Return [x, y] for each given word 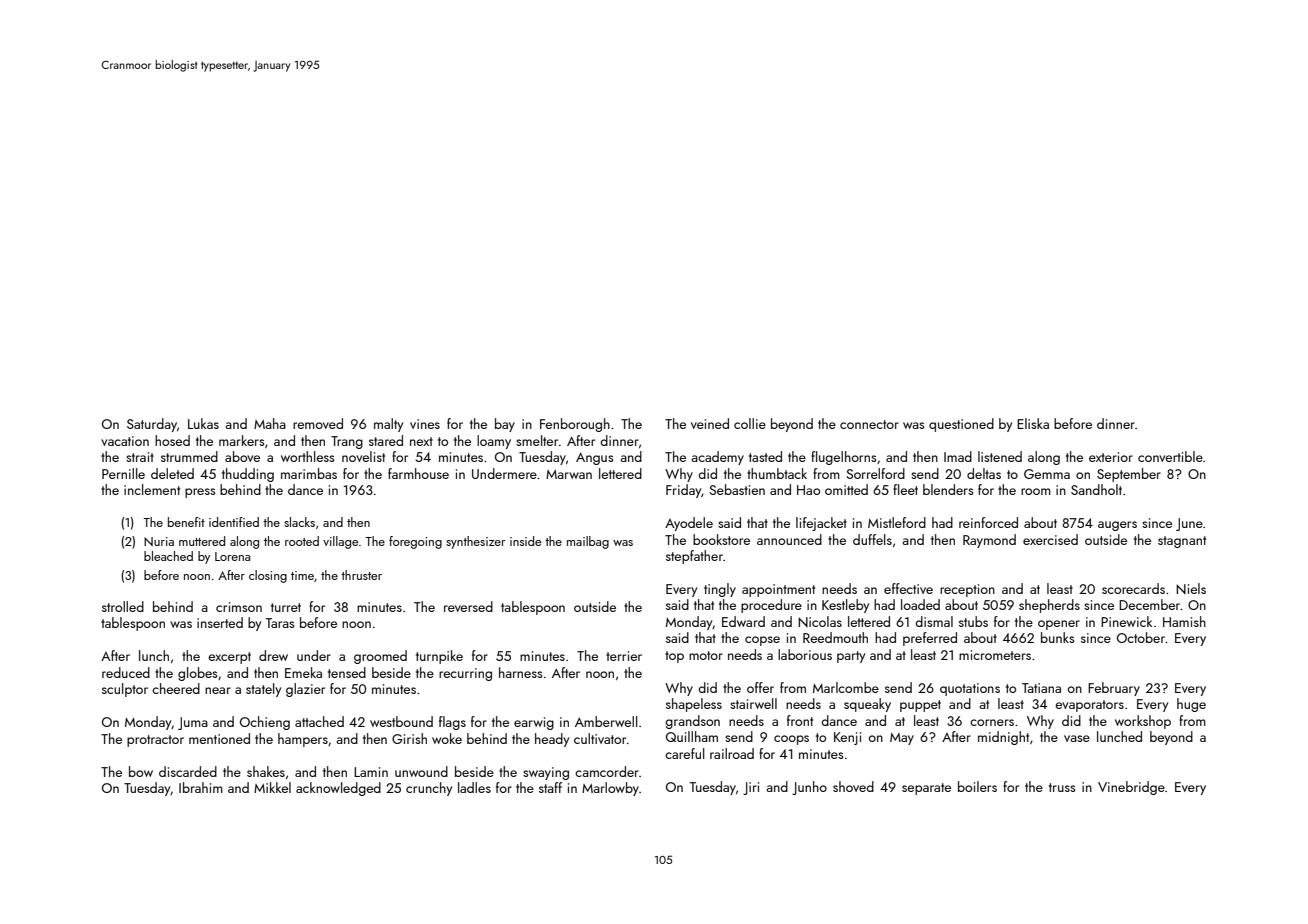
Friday [684, 491]
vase [1077, 738]
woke [447, 738]
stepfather [694, 557]
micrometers [995, 655]
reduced [126, 672]
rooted [302, 541]
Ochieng [265, 723]
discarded [188, 771]
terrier [624, 656]
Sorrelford [875, 473]
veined [710, 423]
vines [425, 424]
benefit [186, 522]
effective [908, 588]
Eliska [1033, 423]
